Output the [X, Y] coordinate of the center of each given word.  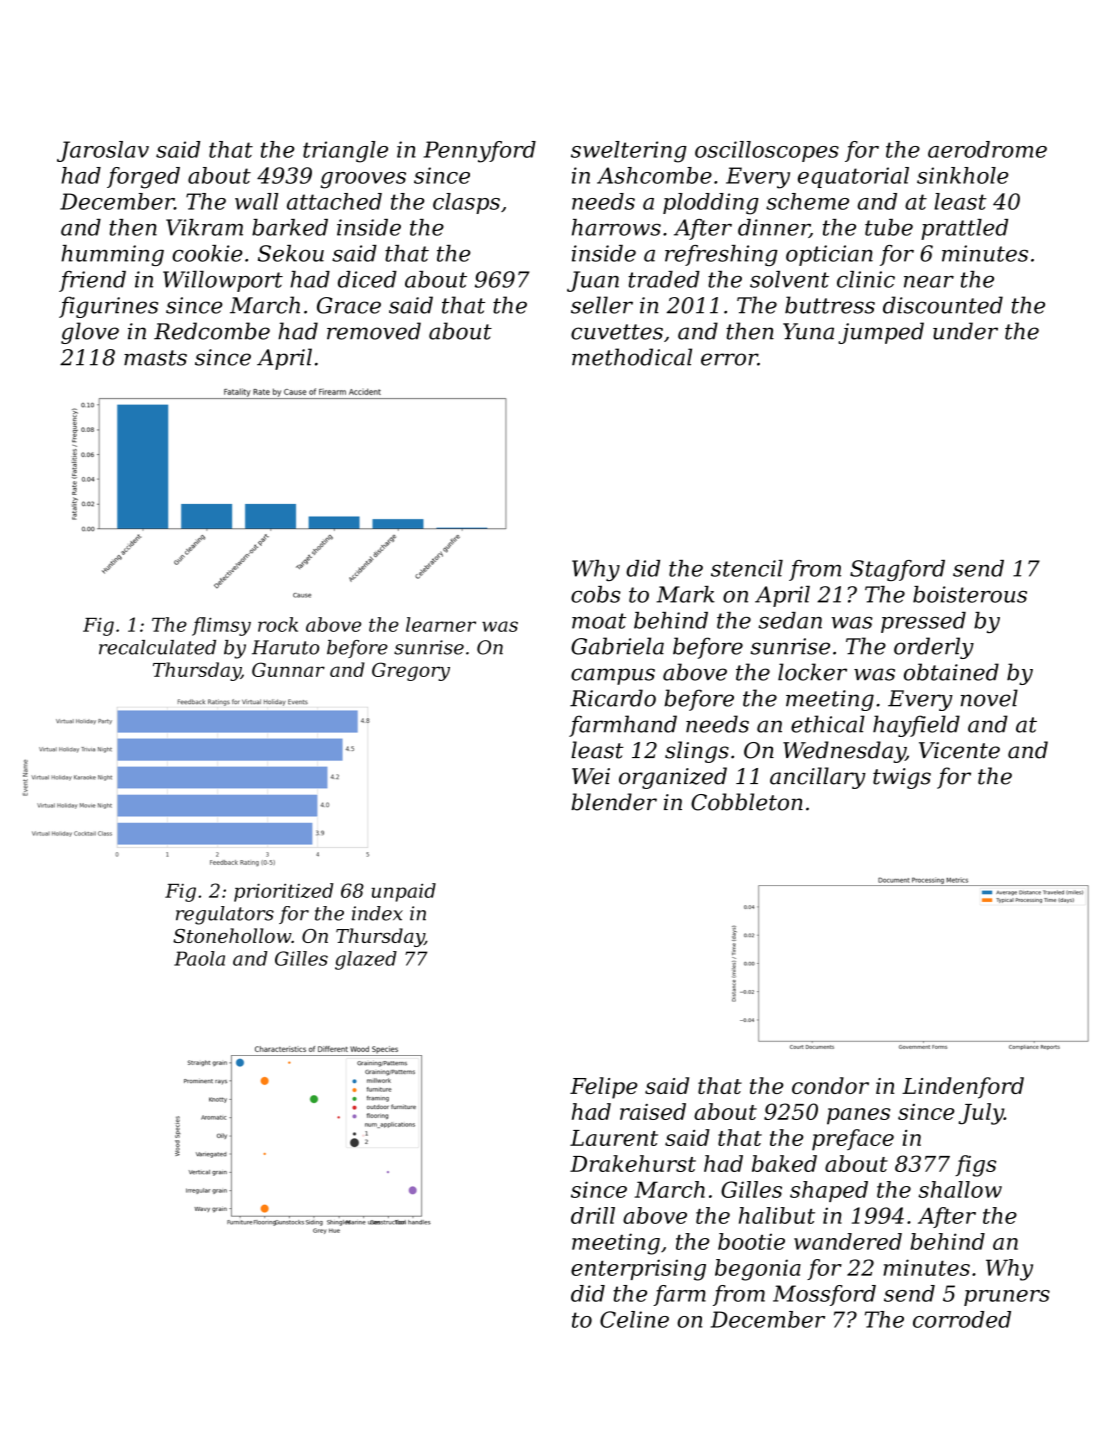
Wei [591, 776]
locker [812, 672]
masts [155, 358]
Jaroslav [103, 151]
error [729, 359]
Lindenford [963, 1088]
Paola [199, 958]
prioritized [283, 892]
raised [653, 1111]
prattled [964, 229]
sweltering [629, 152]
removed [374, 331]
